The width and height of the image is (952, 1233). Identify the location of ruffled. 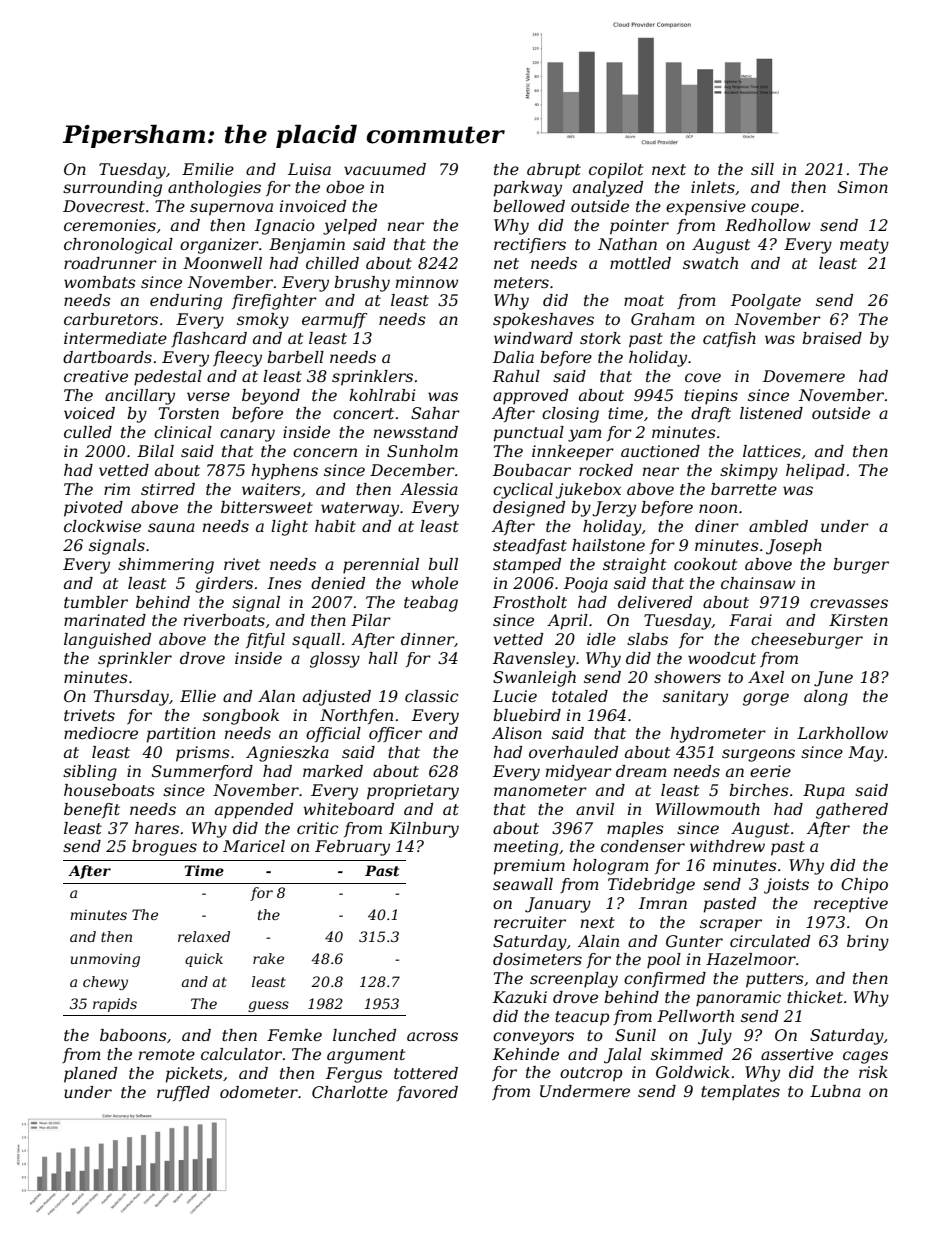
(183, 1093).
